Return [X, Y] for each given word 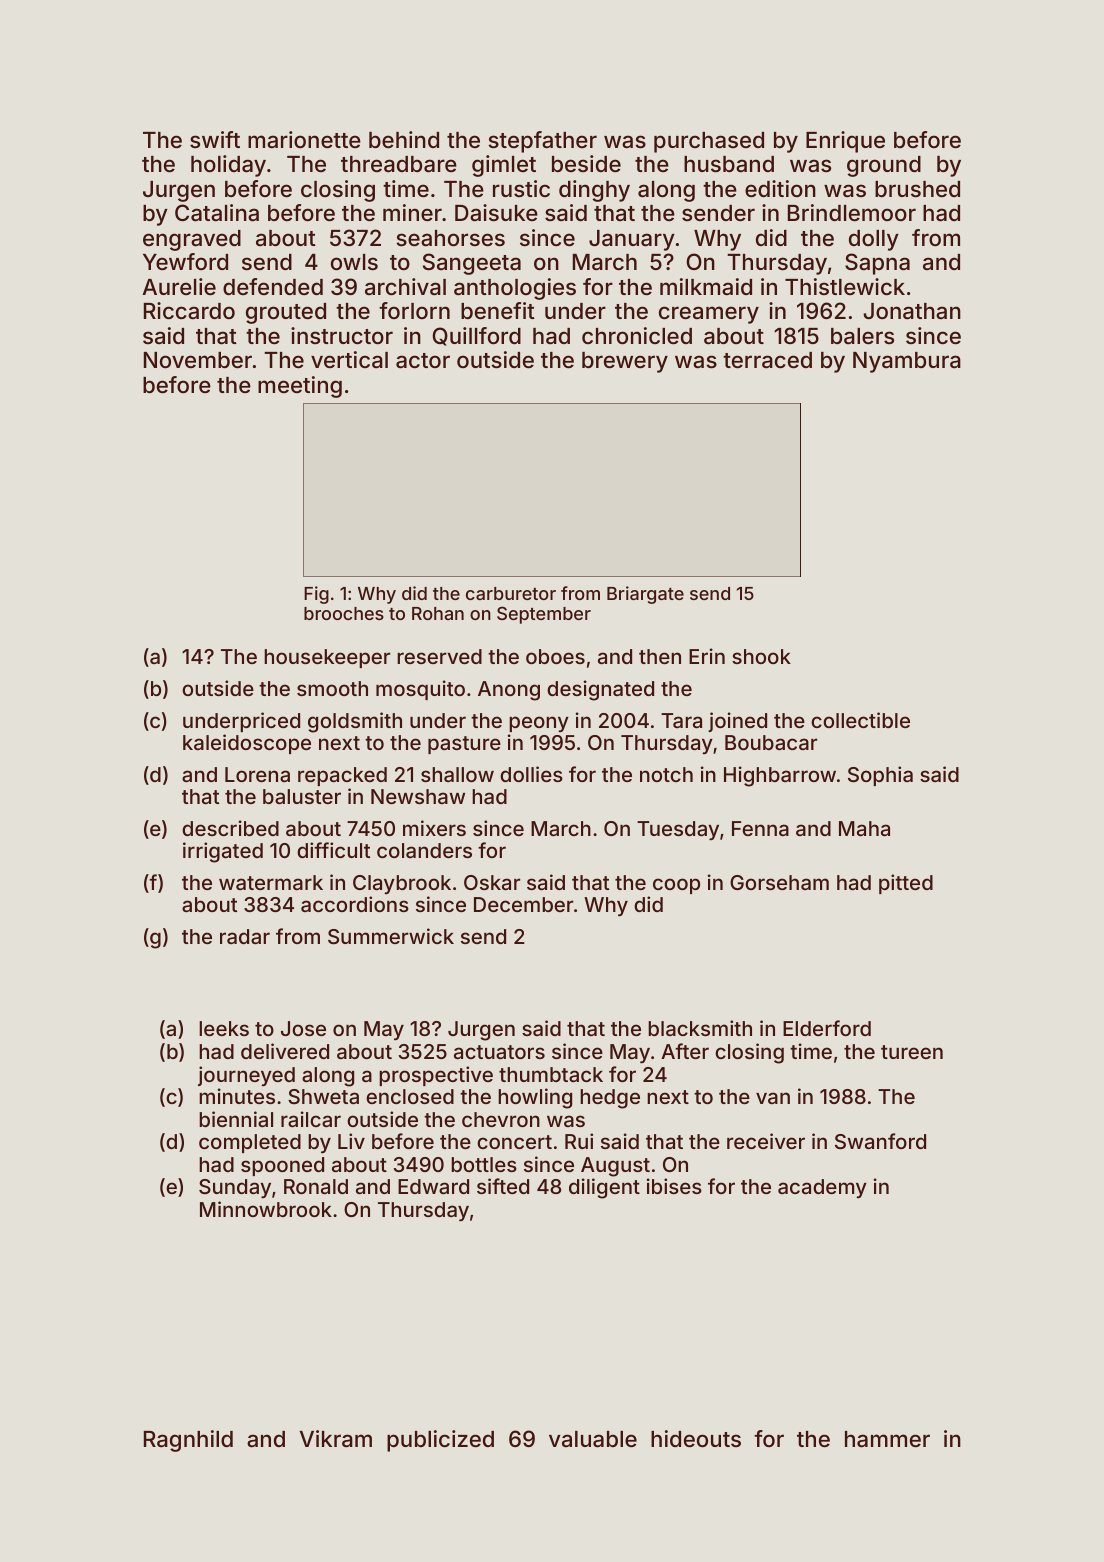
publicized [440, 1441]
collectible [860, 720]
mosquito [420, 690]
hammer [887, 1439]
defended [273, 286]
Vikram [336, 1439]
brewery [625, 362]
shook [761, 656]
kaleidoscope [247, 744]
